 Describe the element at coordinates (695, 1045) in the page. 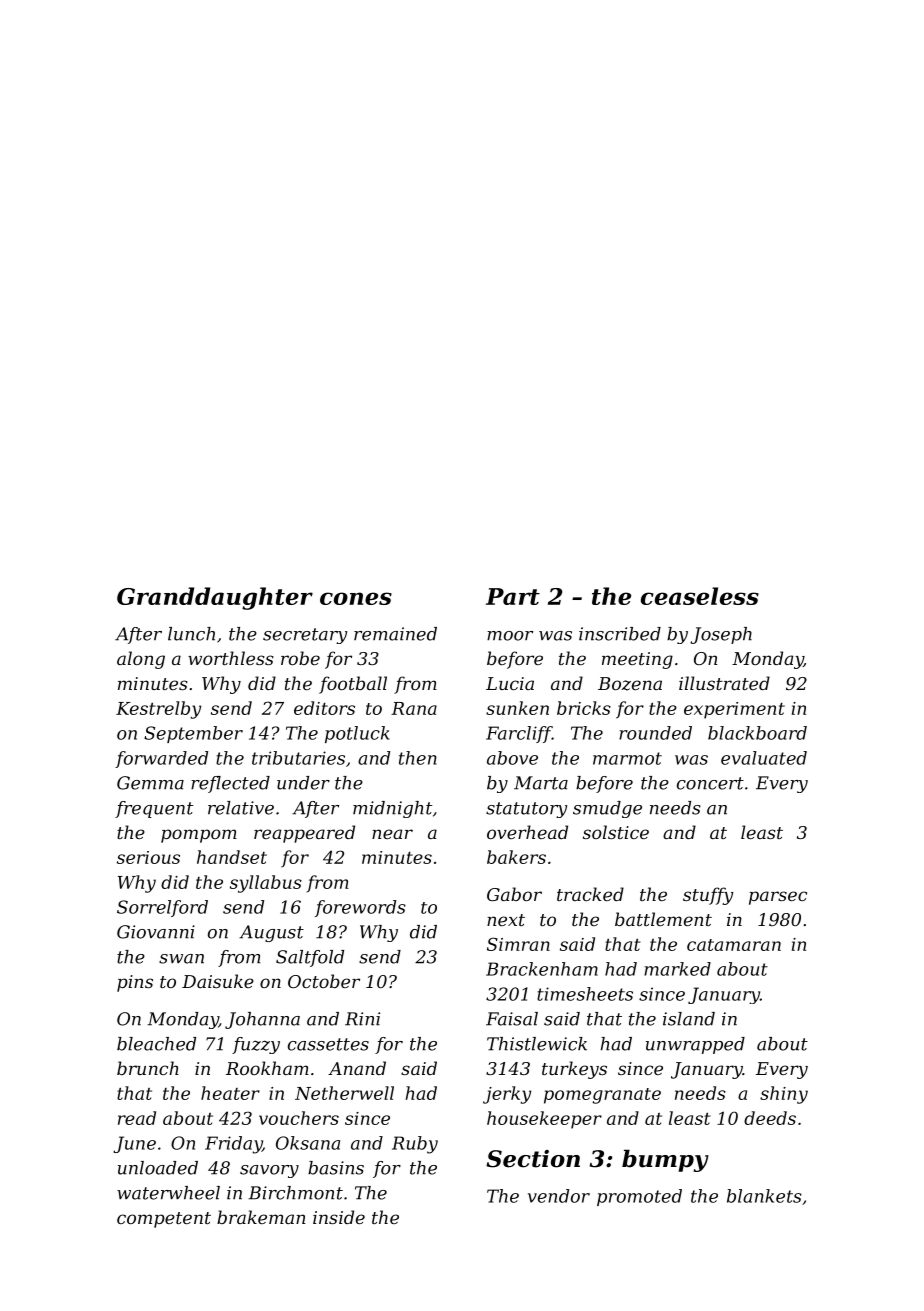

I see `unwrapped` at that location.
